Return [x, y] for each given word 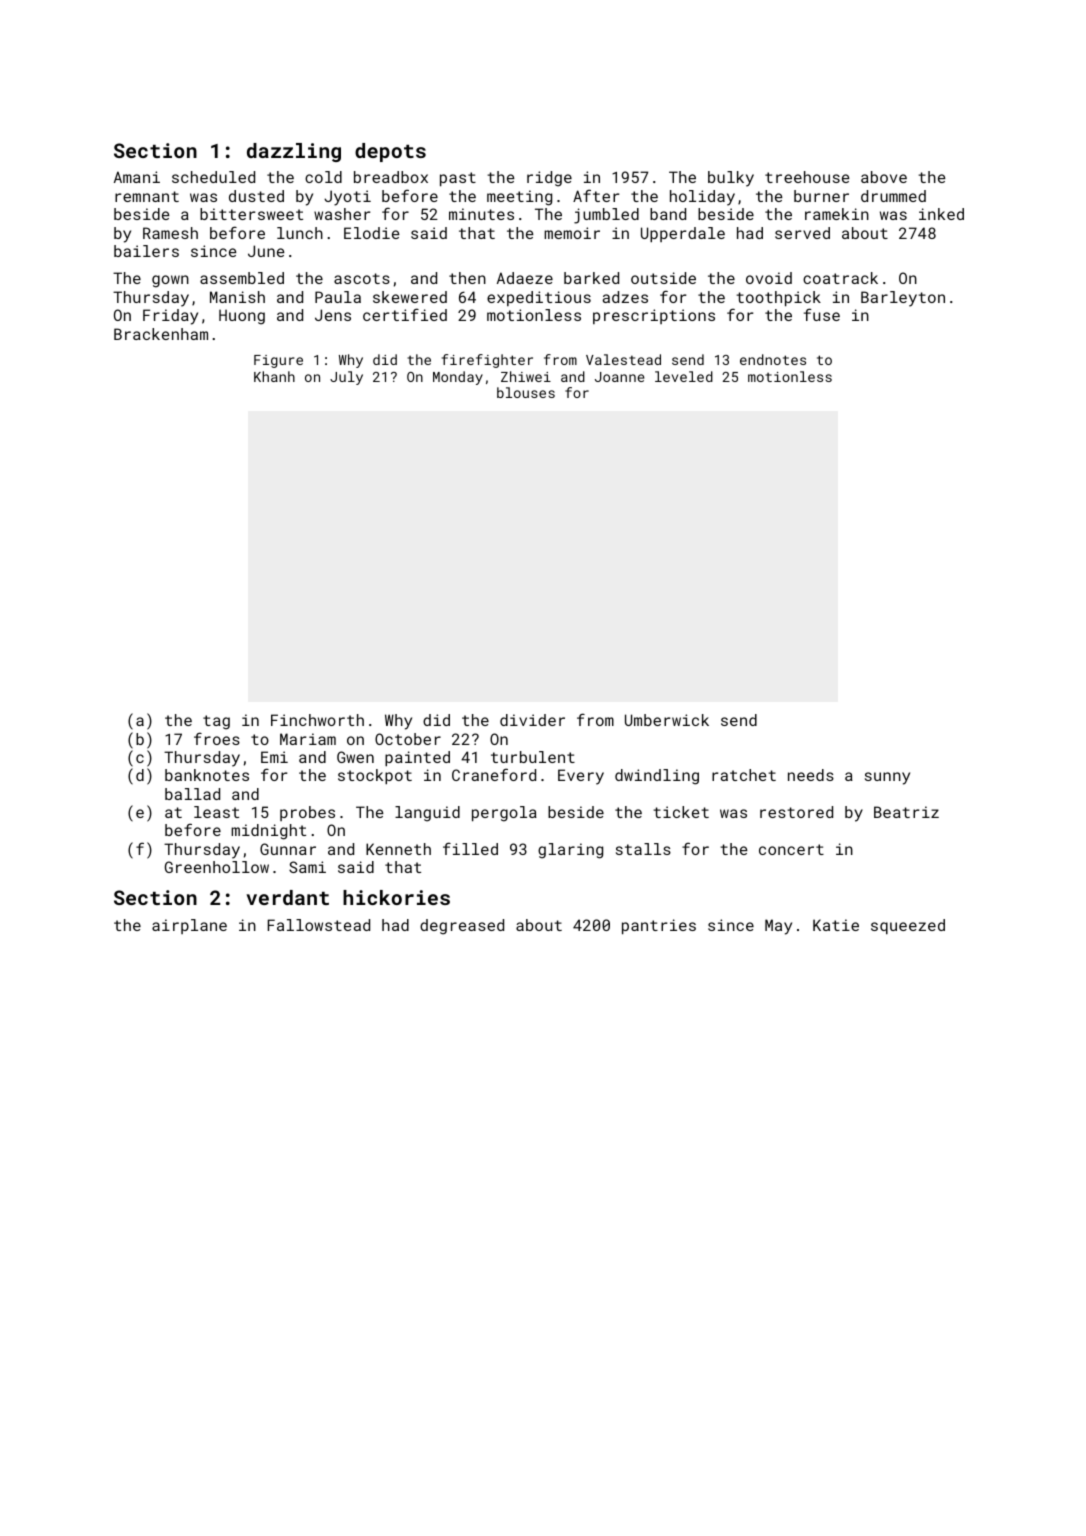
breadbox [391, 177]
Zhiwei [526, 376]
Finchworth [317, 720]
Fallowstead [319, 925]
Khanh [274, 376]
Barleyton [903, 299]
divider [532, 720]
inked [941, 214]
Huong [242, 317]
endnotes [773, 359]
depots [390, 152]
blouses [526, 392]
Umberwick [667, 720]
